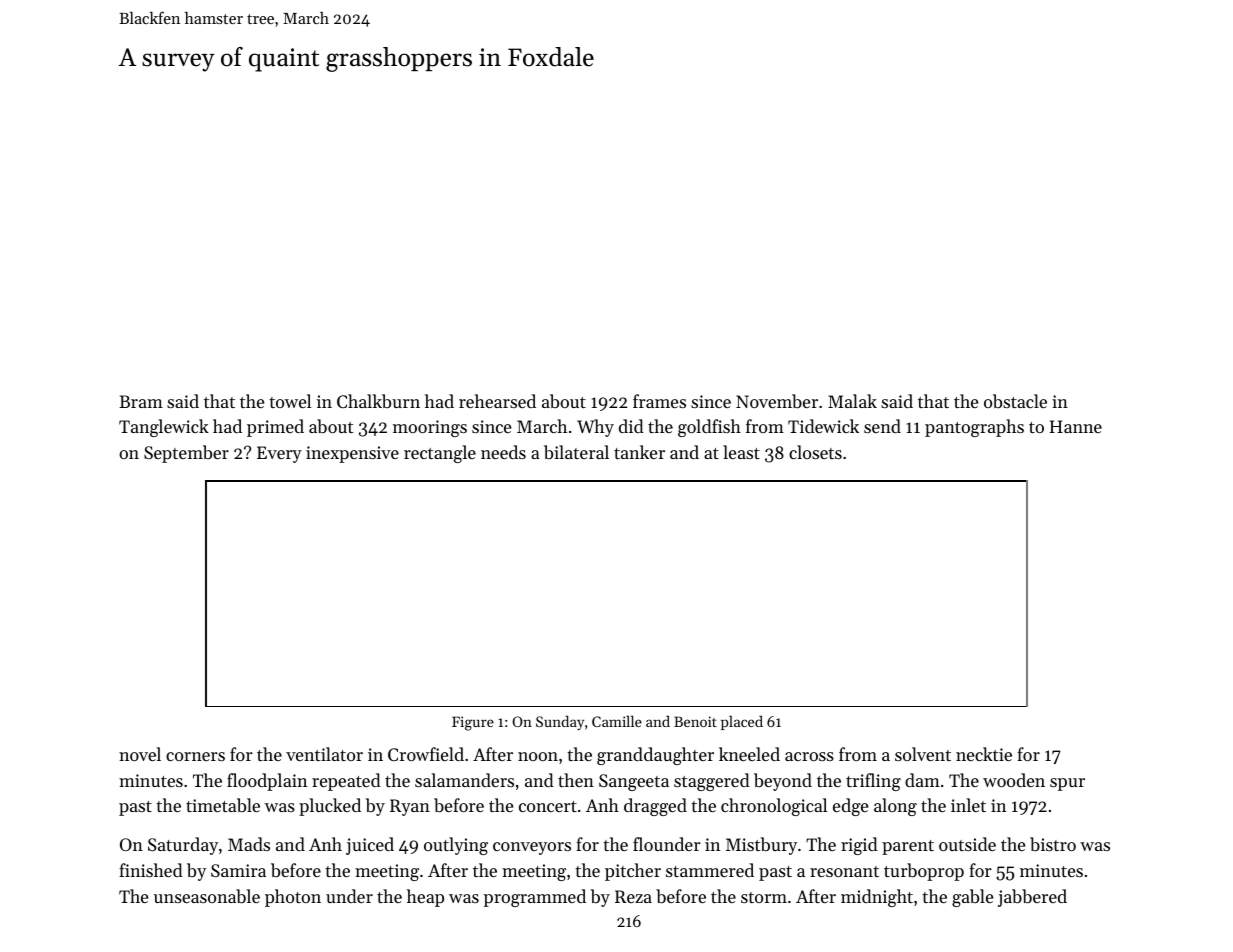 Image resolution: width=1233 pixels, height=952 pixels. What do you see at coordinates (815, 452) in the image?
I see `closets` at bounding box center [815, 452].
